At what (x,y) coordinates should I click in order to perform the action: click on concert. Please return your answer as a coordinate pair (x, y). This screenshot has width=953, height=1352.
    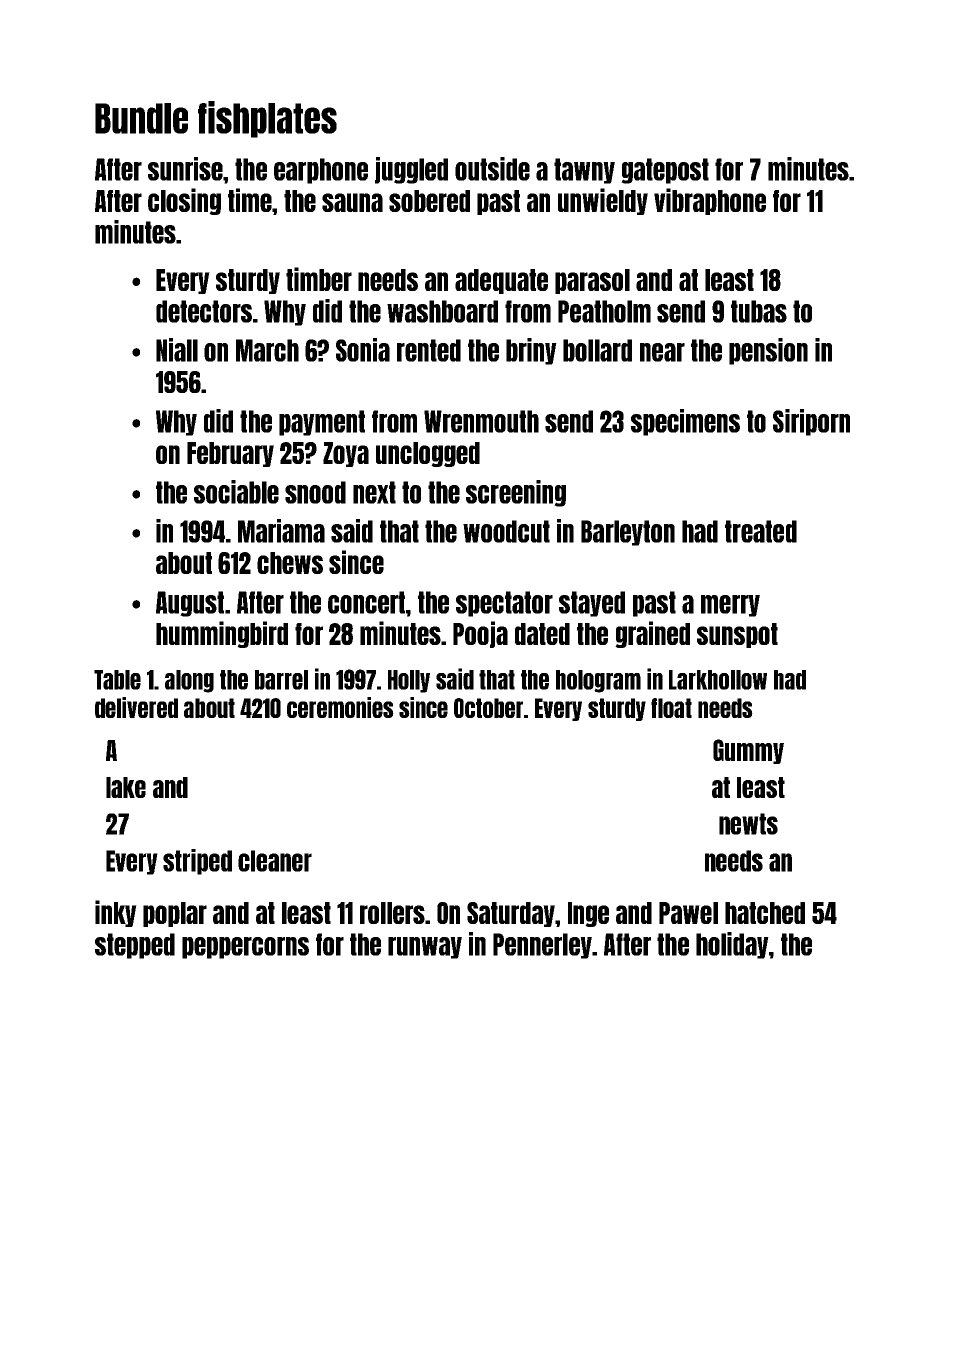
    Looking at the image, I should click on (366, 602).
